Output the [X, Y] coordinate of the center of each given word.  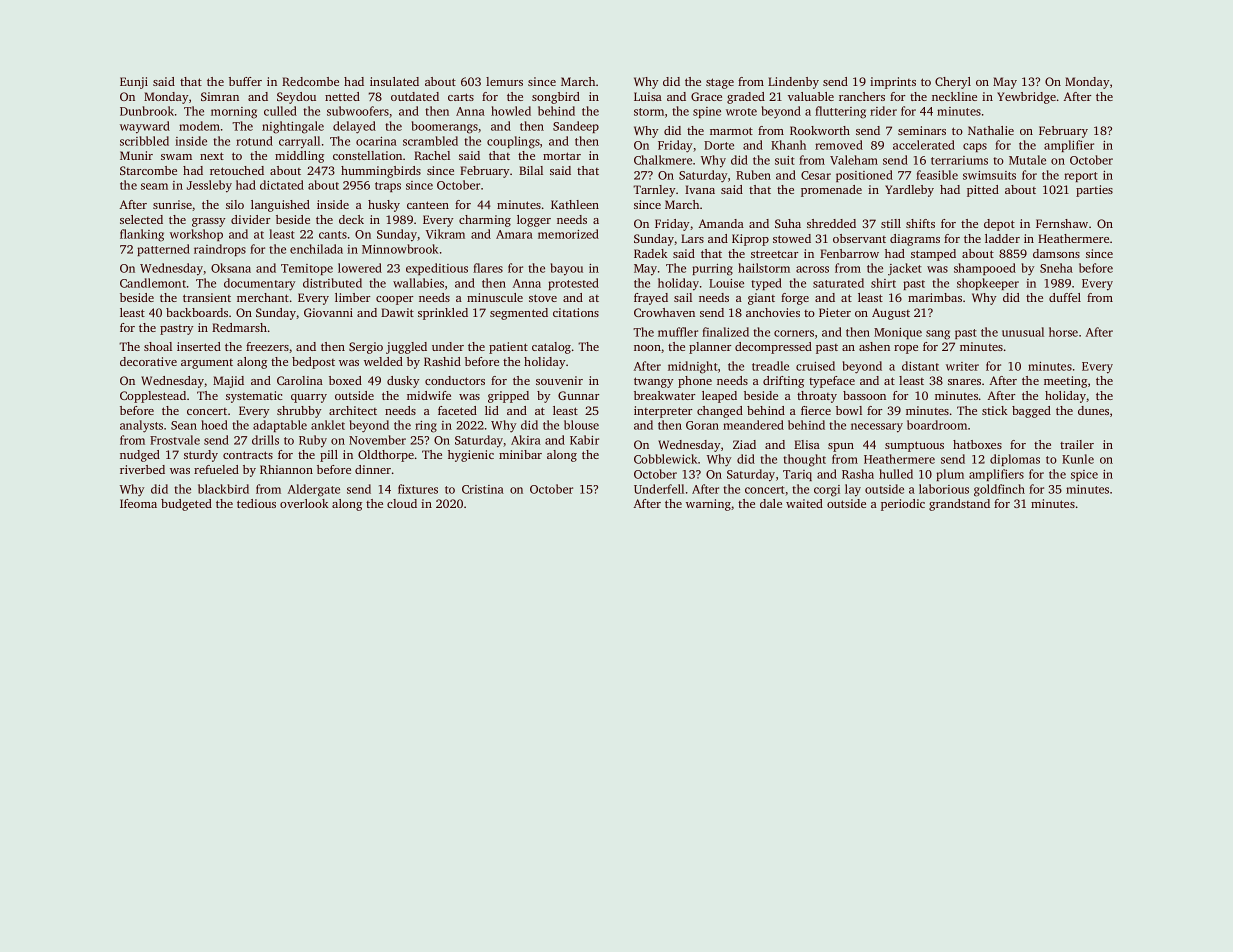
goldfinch [999, 490]
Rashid [442, 361]
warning [708, 505]
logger [534, 221]
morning [234, 113]
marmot [731, 131]
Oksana [231, 268]
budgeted [186, 505]
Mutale [1027, 160]
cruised [815, 366]
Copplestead [153, 397]
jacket [905, 269]
